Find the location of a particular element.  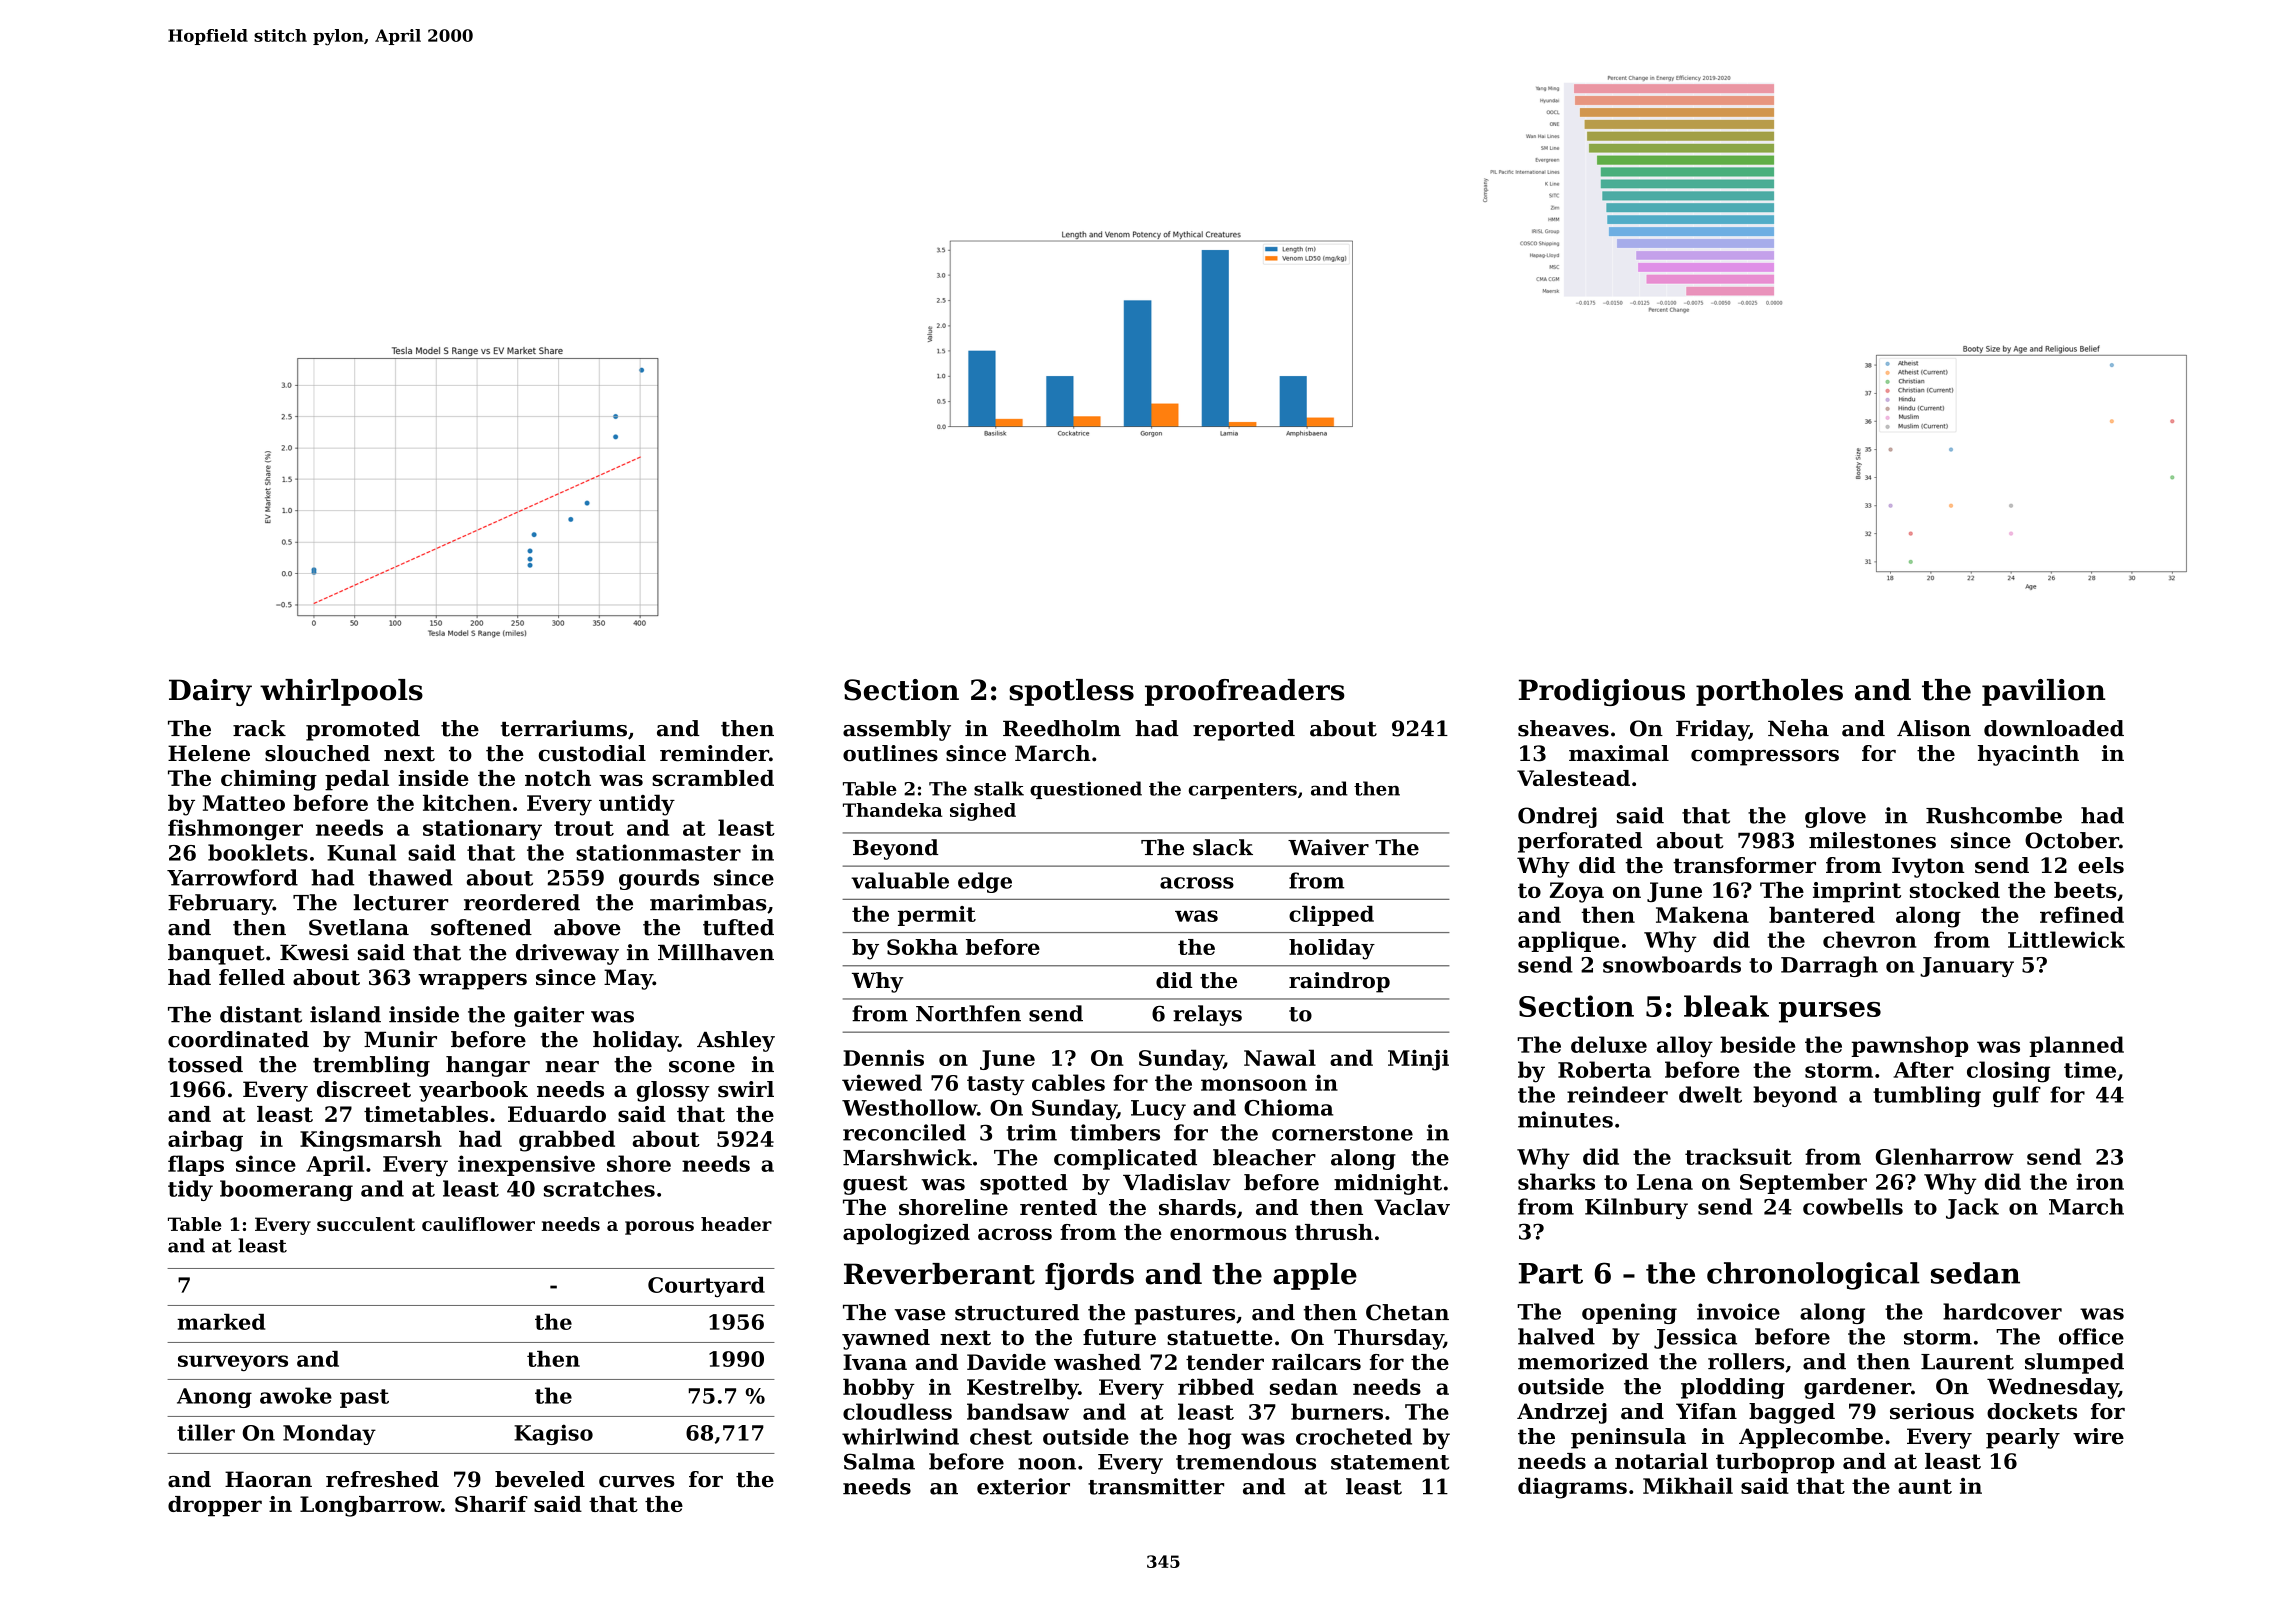

fishmonger is located at coordinates (235, 830).
